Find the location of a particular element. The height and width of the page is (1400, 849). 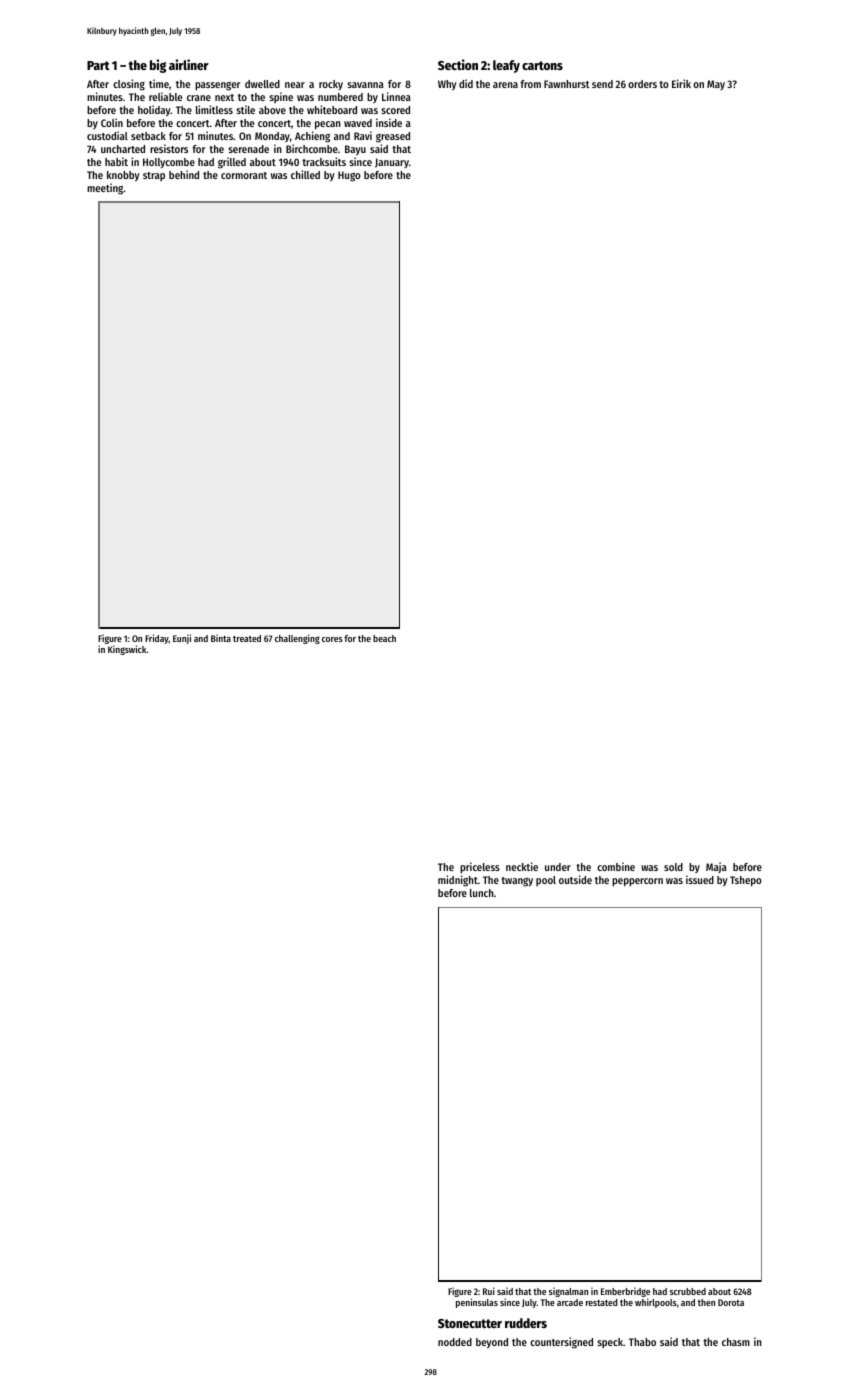

cormorant is located at coordinates (244, 175).
